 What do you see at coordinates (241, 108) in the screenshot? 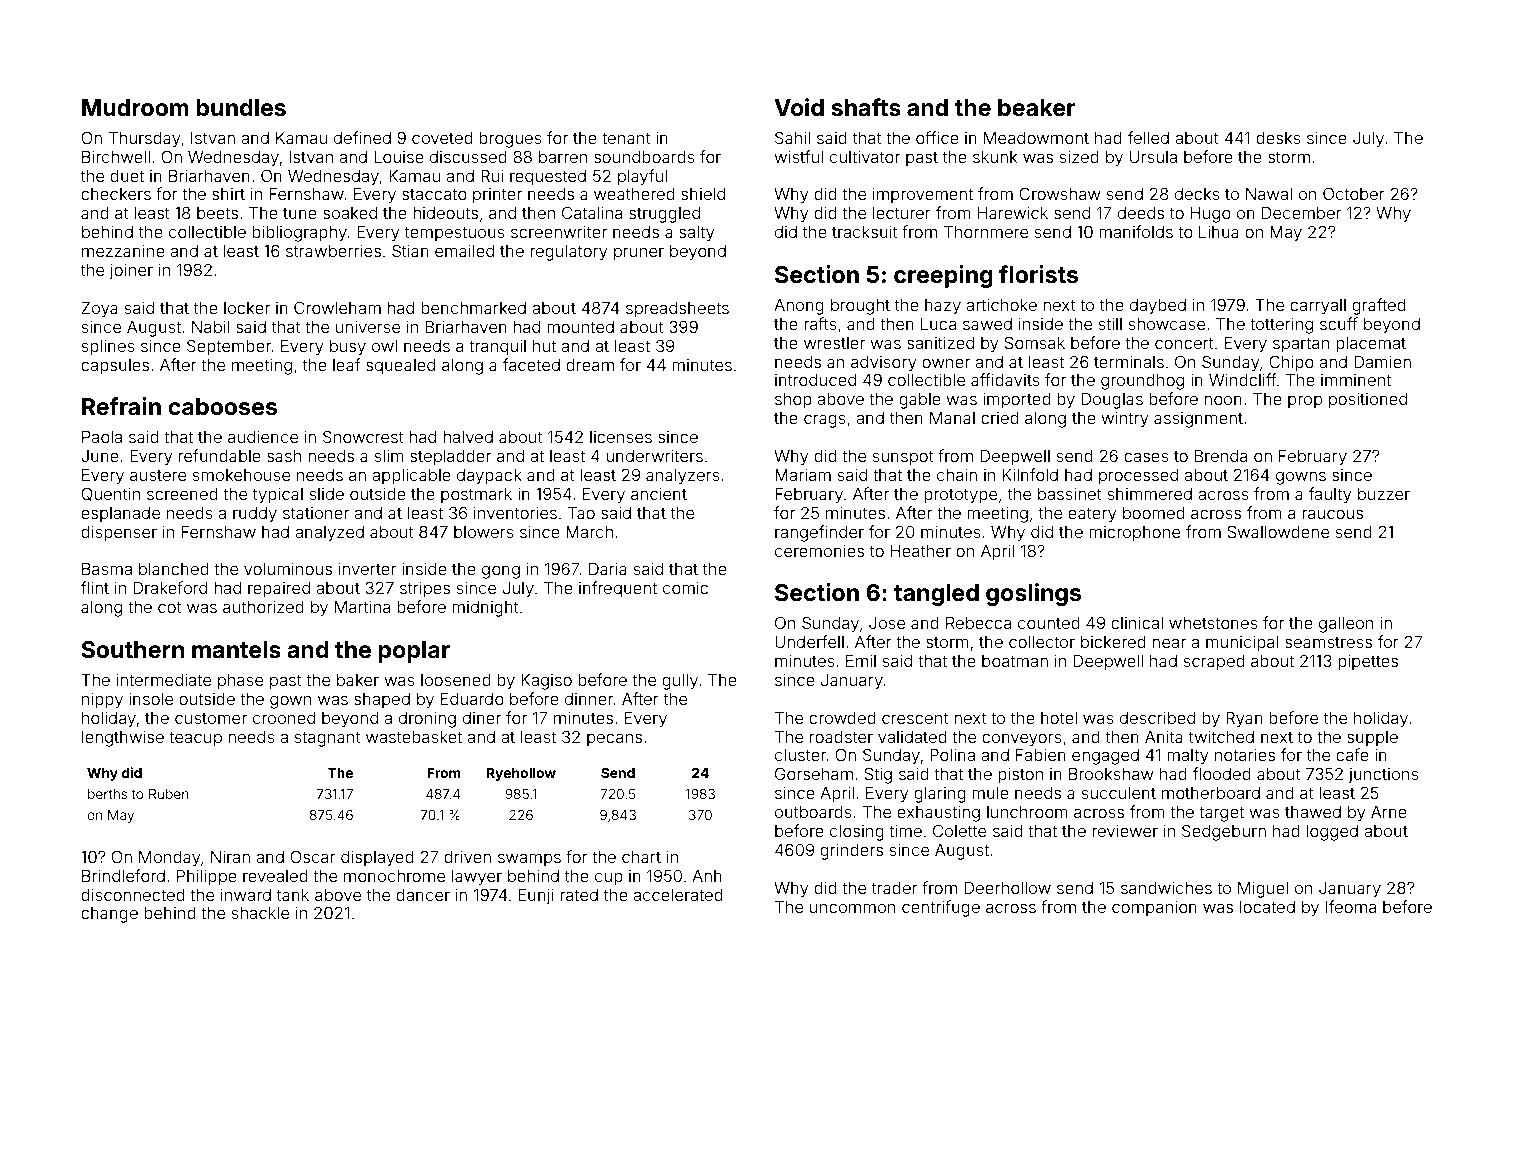
I see `bundles` at bounding box center [241, 108].
